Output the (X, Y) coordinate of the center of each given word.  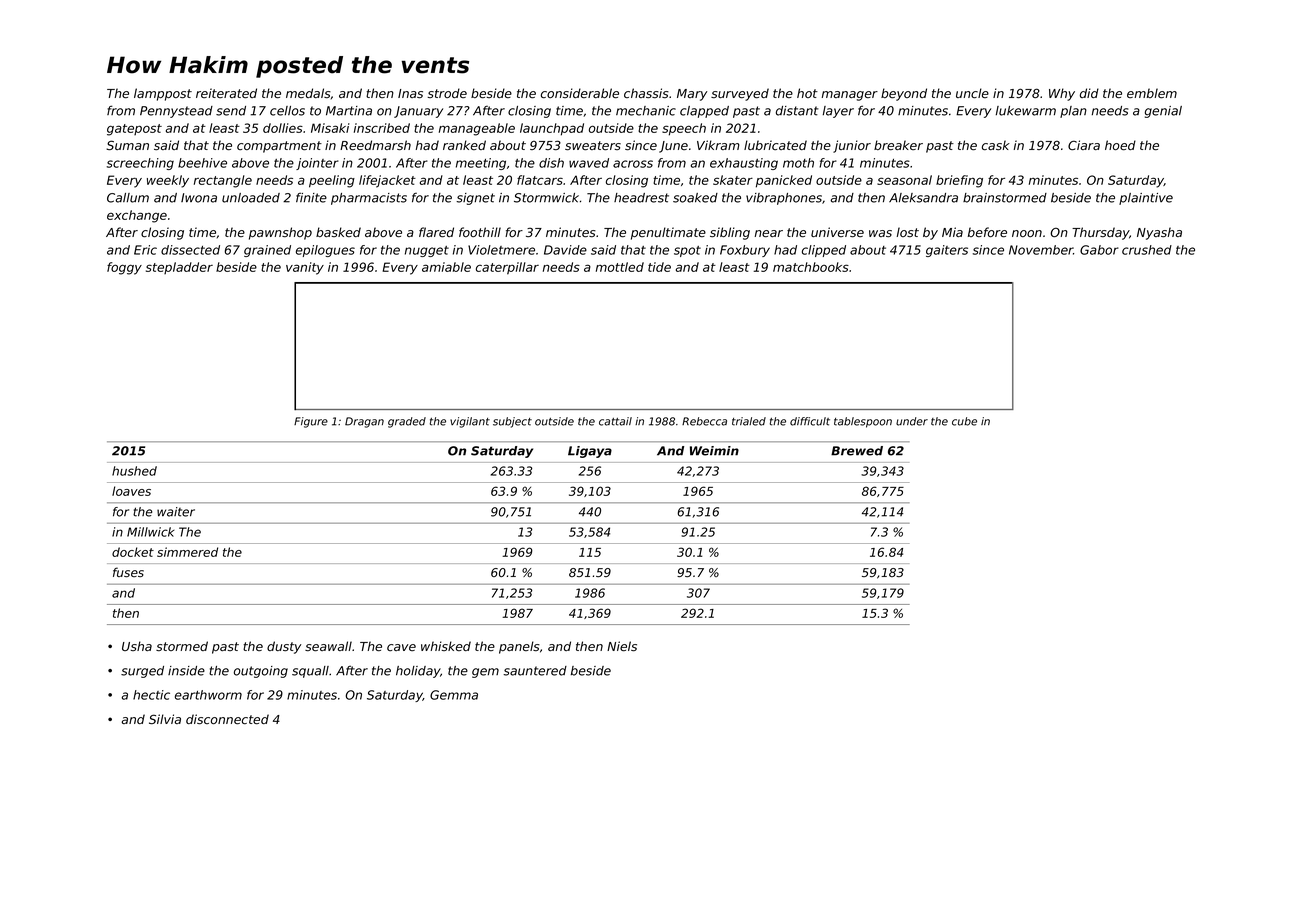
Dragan (364, 422)
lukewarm (1026, 111)
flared (436, 232)
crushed (1147, 250)
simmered (187, 552)
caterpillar (507, 268)
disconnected (227, 719)
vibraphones (784, 199)
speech (684, 129)
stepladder (179, 268)
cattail (615, 421)
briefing (959, 181)
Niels (622, 646)
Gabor (1099, 250)
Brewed (857, 451)
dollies (283, 128)
